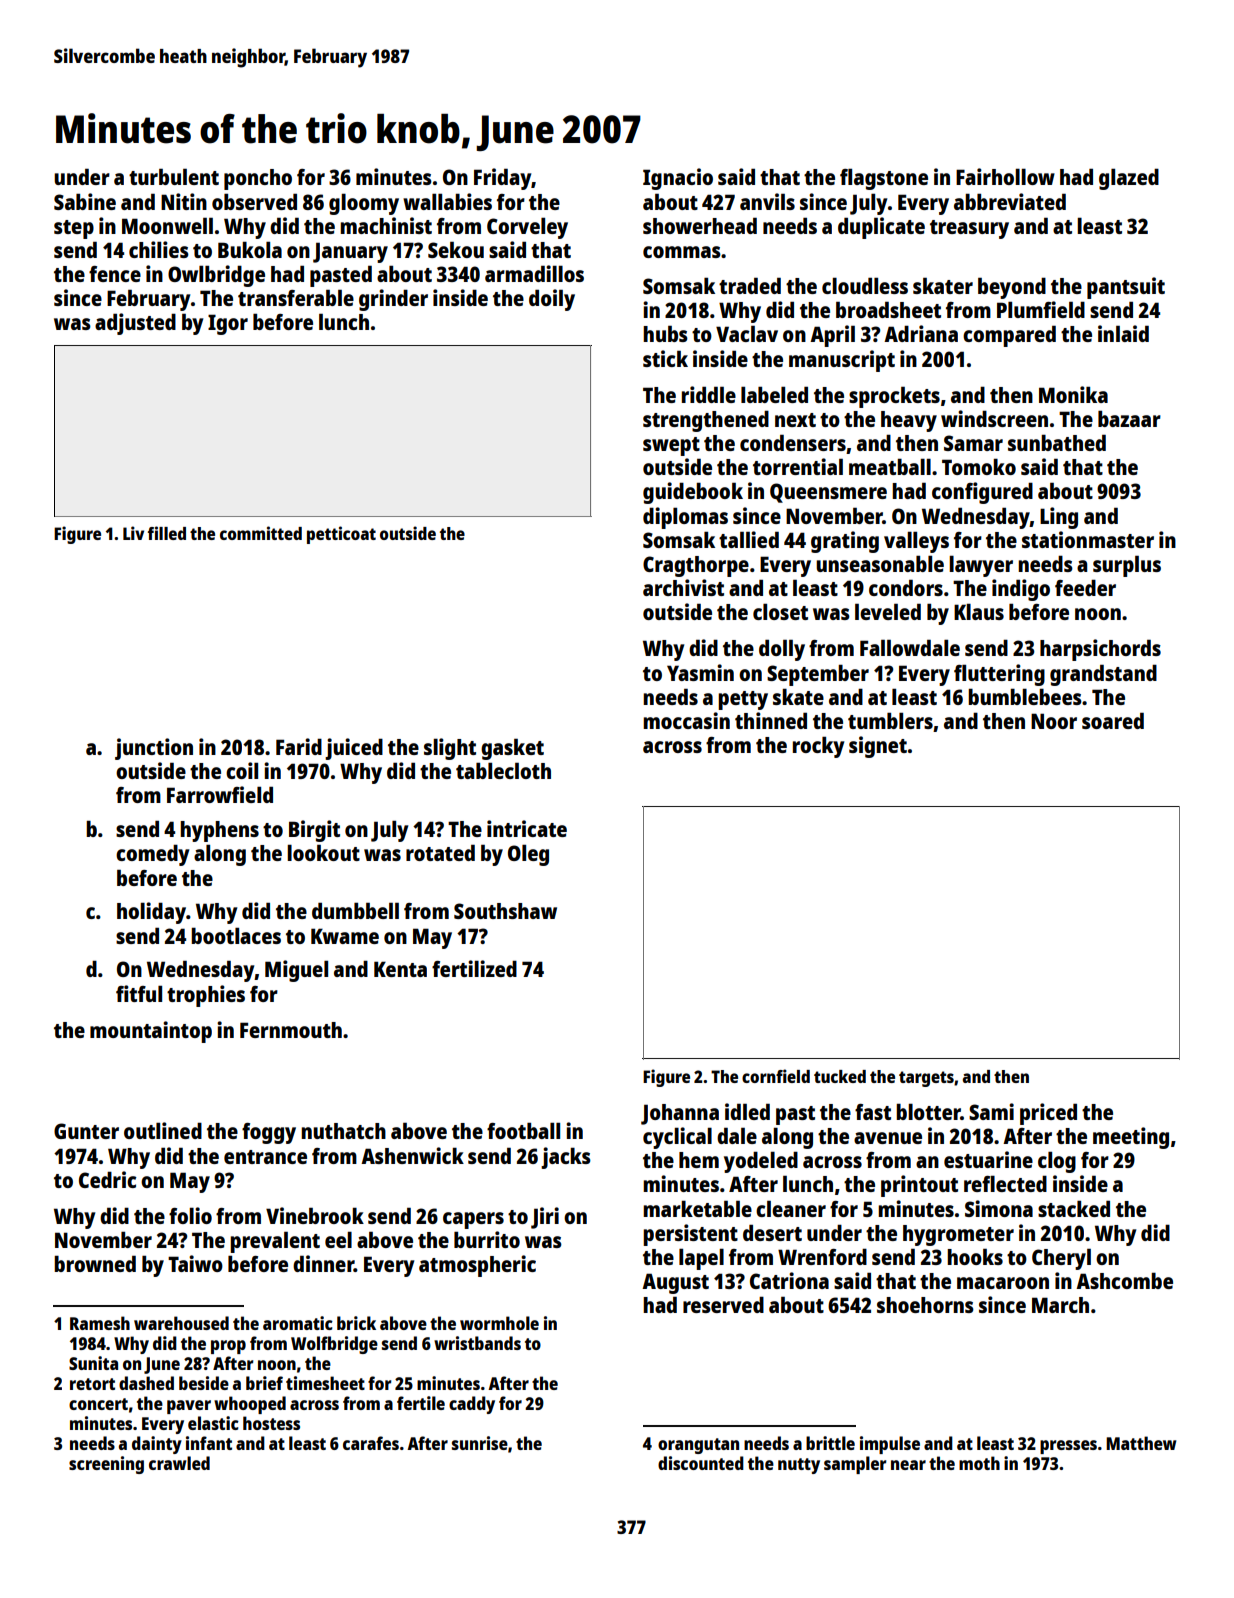 Image resolution: width=1234 pixels, height=1598 pixels. Describe the element at coordinates (179, 1463) in the screenshot. I see `crawled` at that location.
